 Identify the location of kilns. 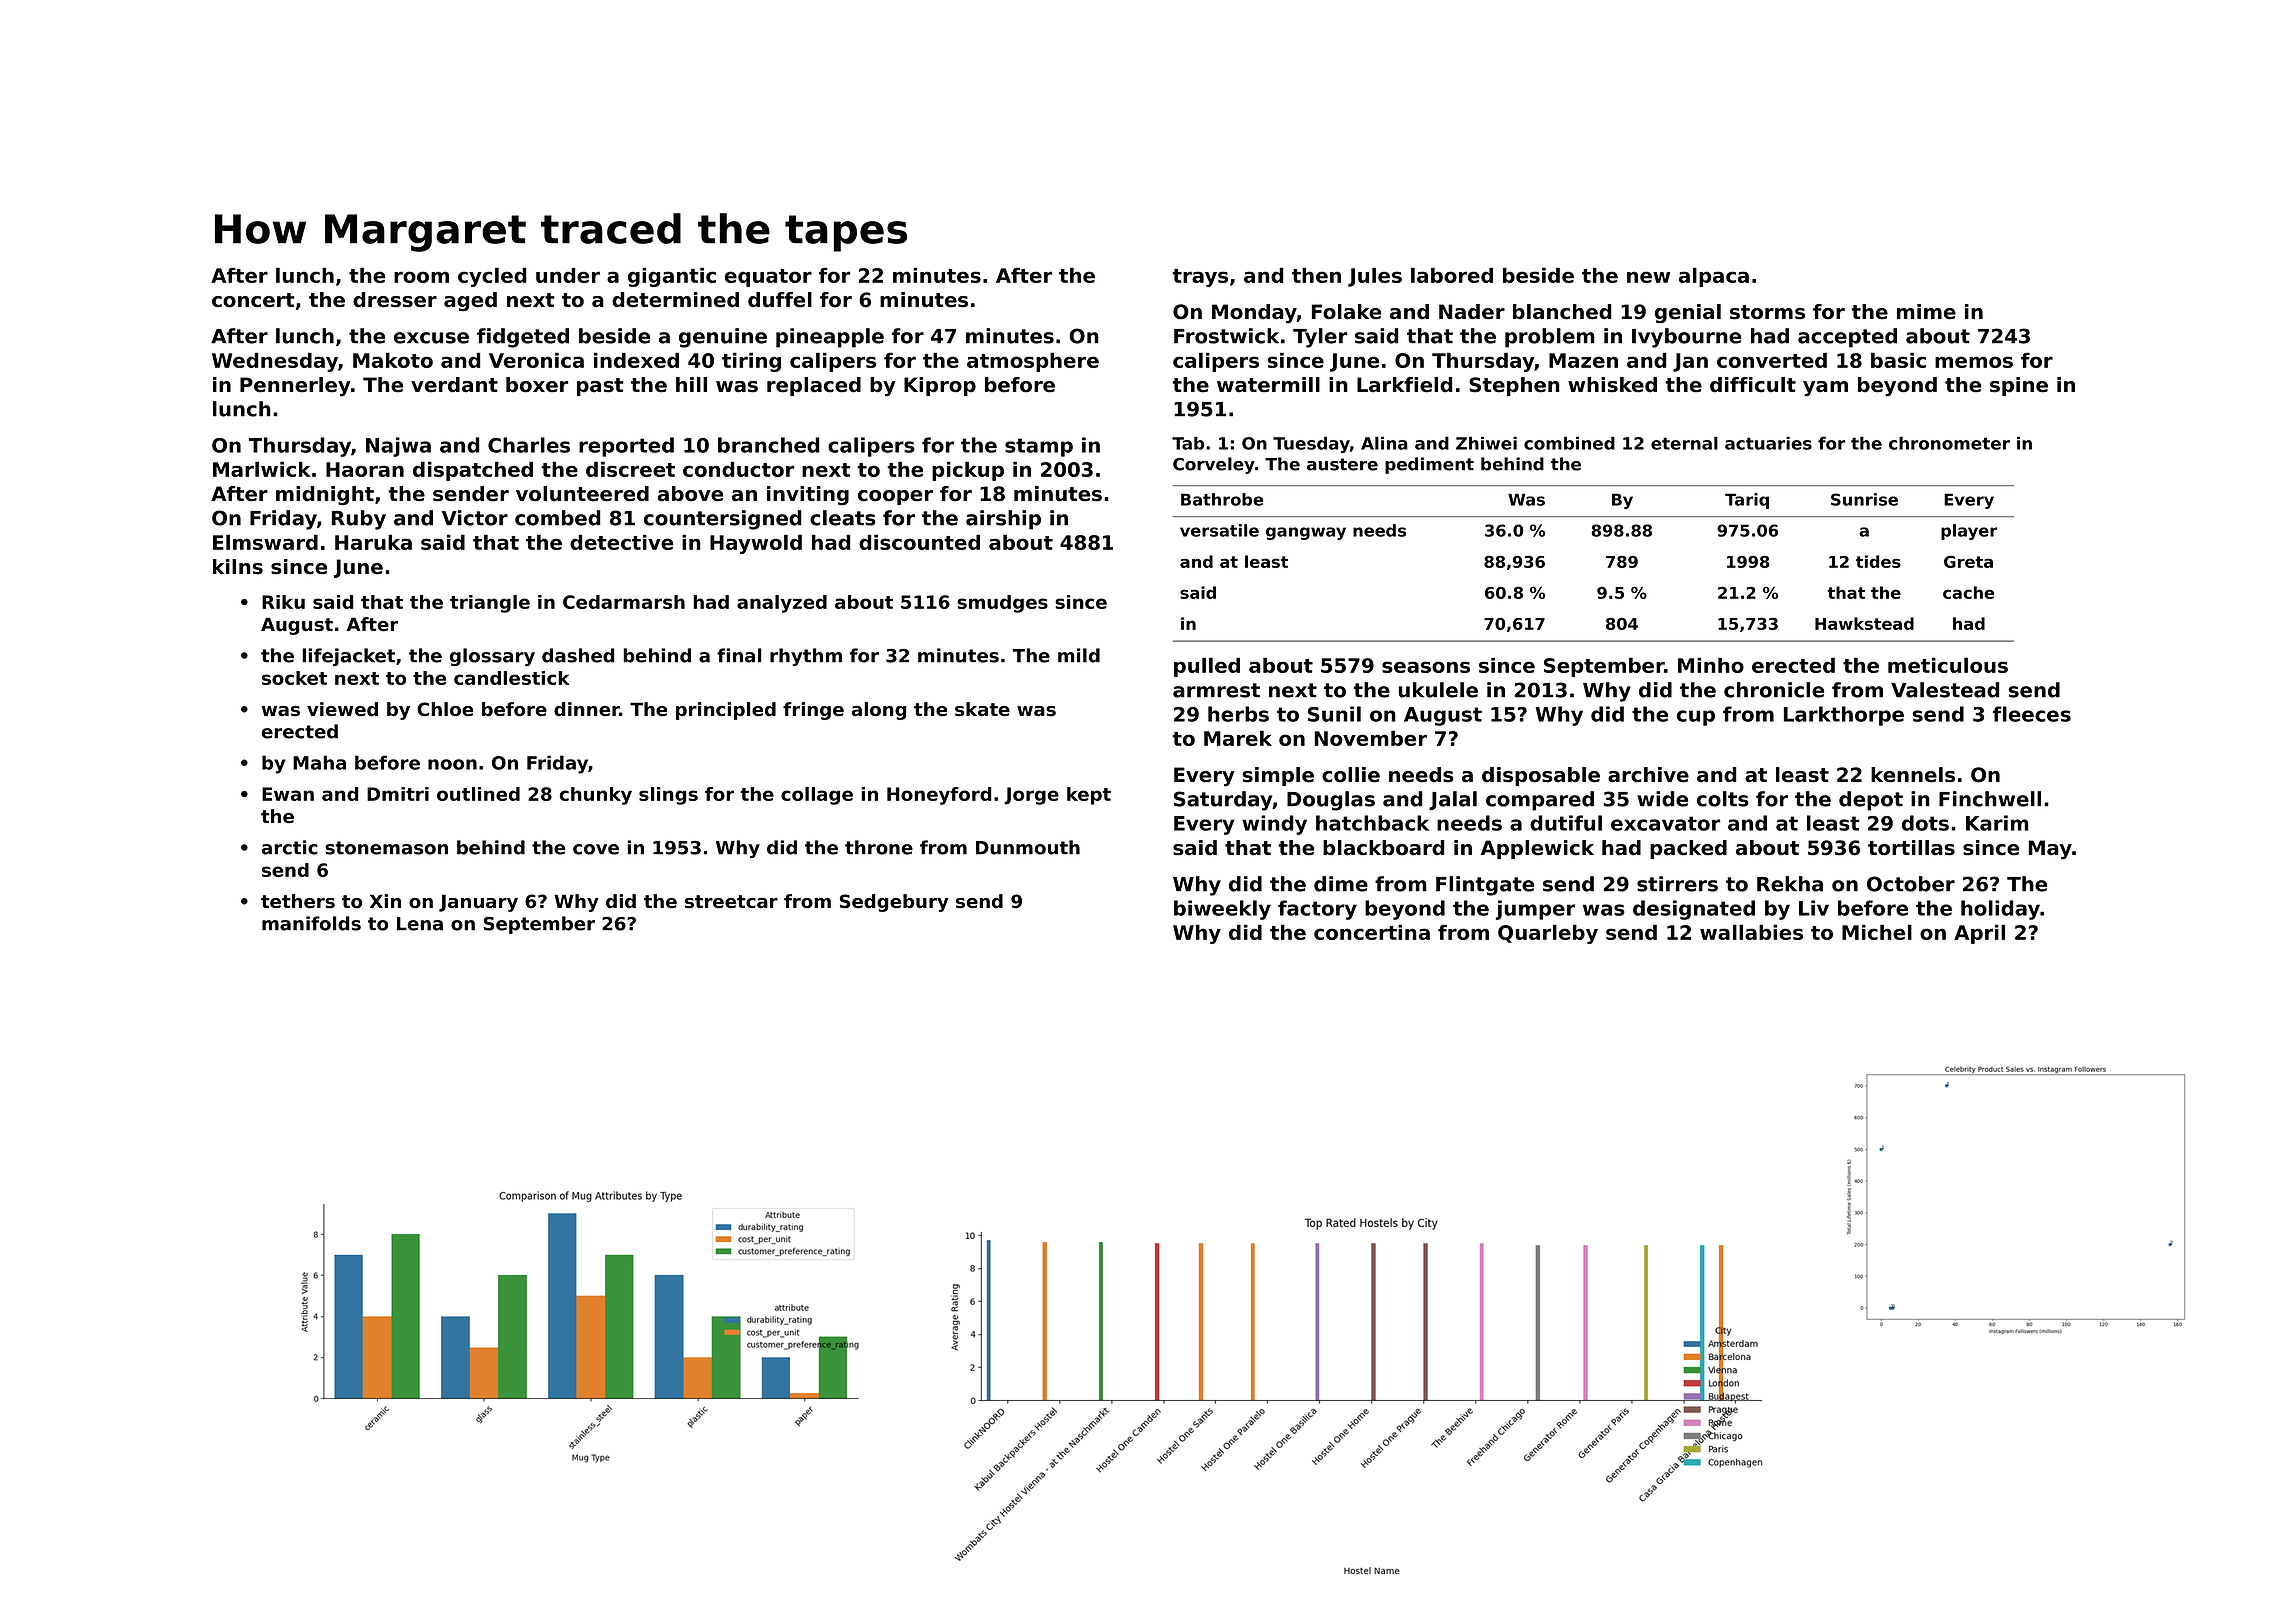
(238, 567).
